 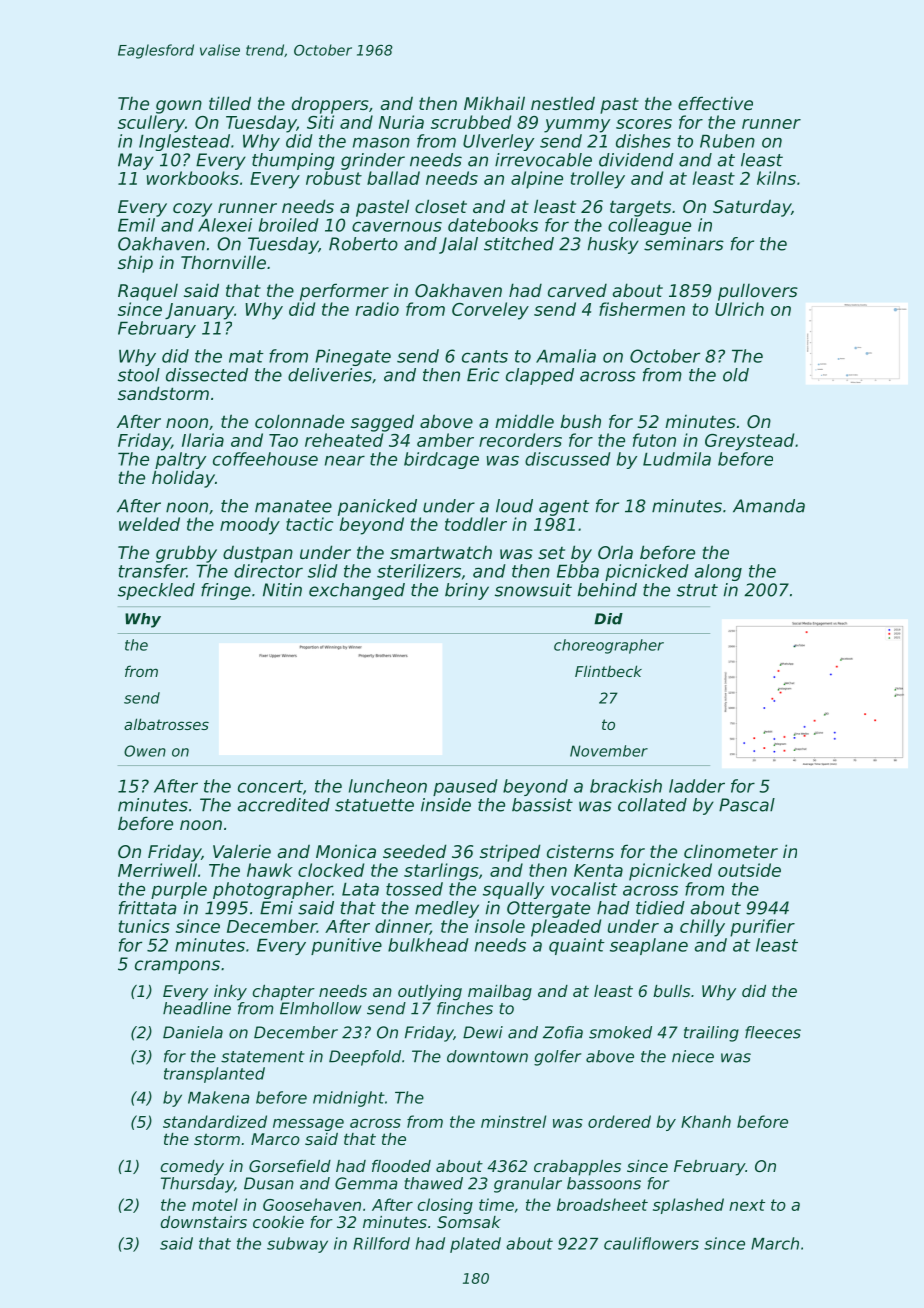 I want to click on effective, so click(x=715, y=103).
